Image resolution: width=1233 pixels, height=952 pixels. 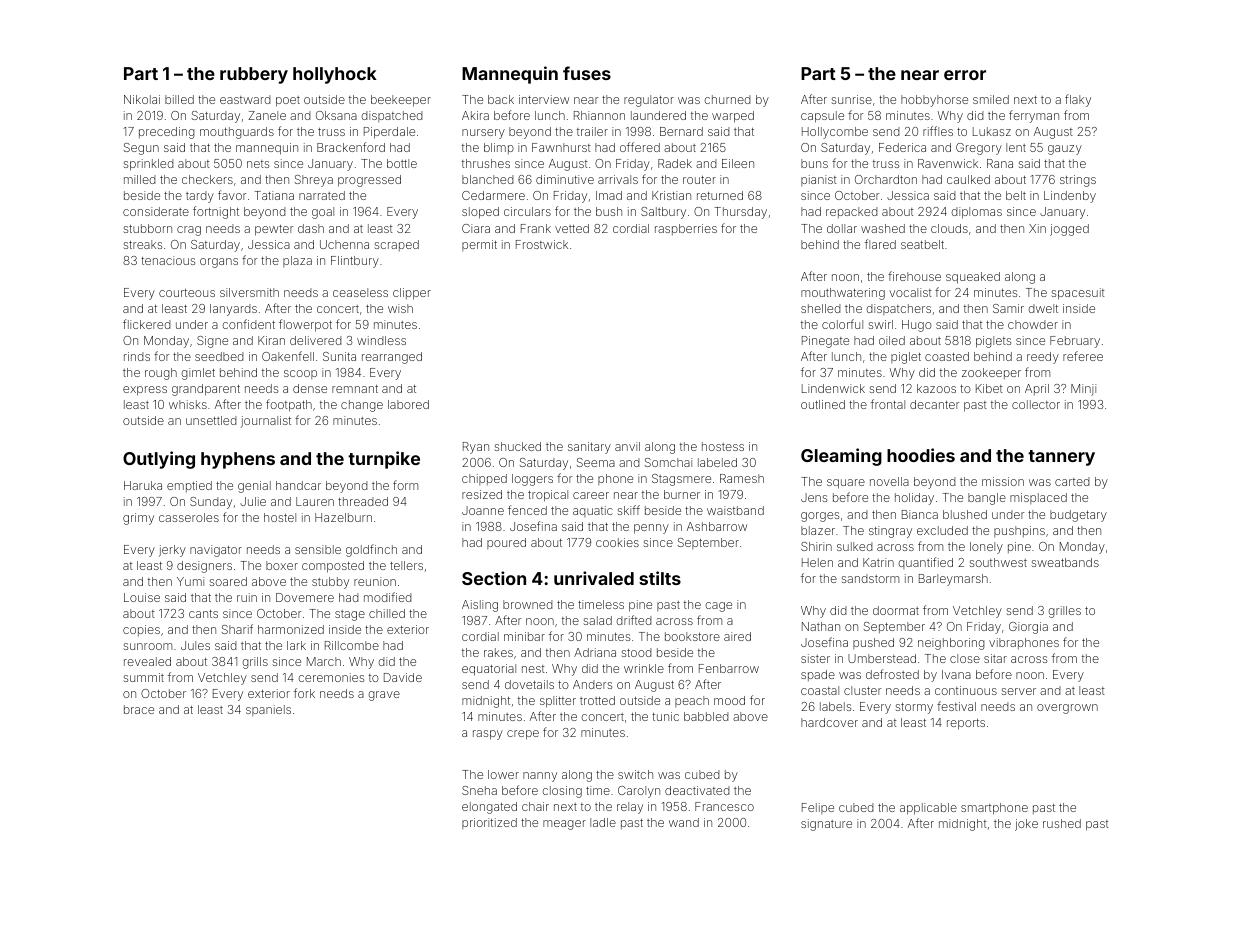 What do you see at coordinates (587, 73) in the document?
I see `fuses` at bounding box center [587, 73].
